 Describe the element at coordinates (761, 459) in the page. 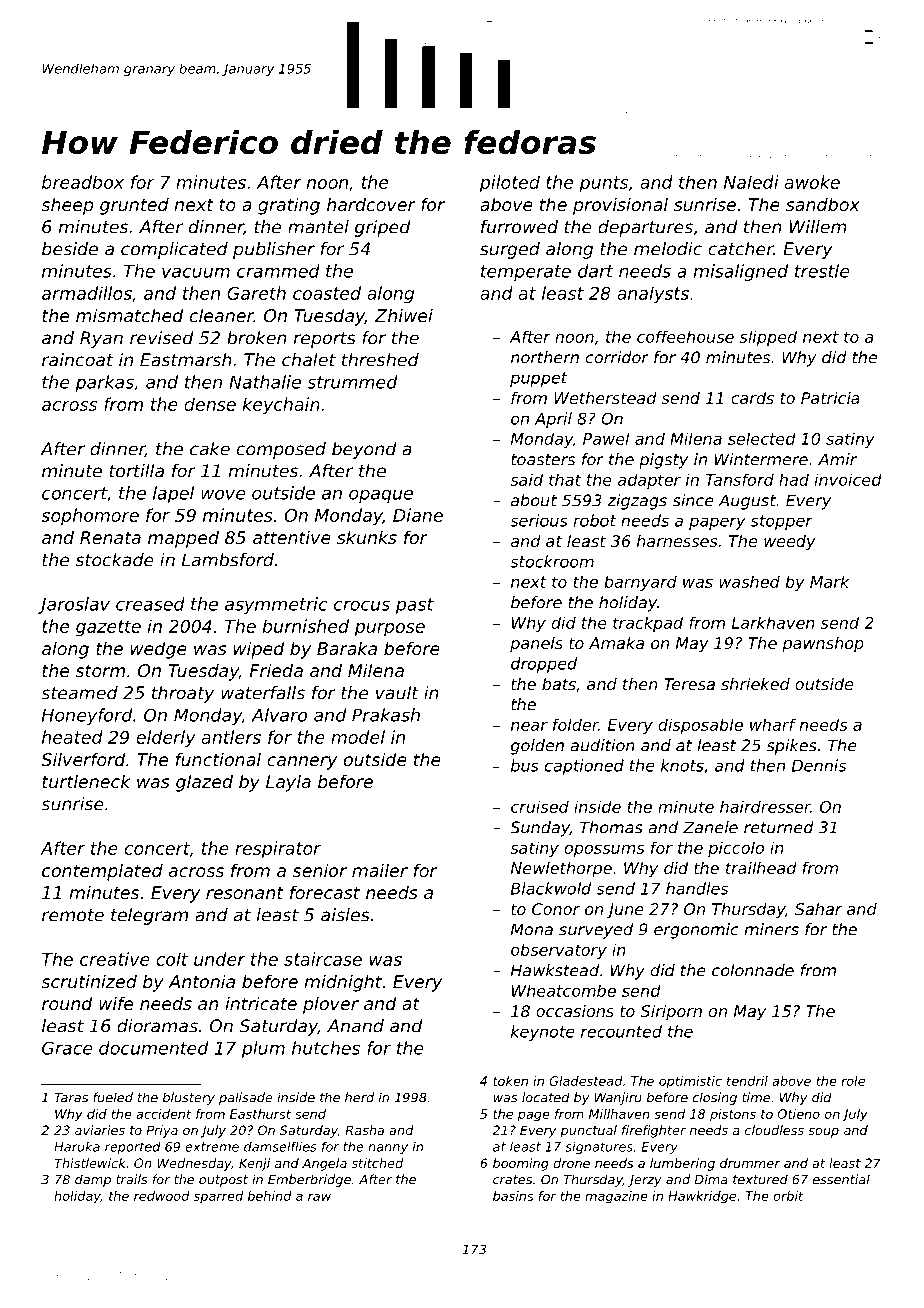

I see `Wintermere` at that location.
